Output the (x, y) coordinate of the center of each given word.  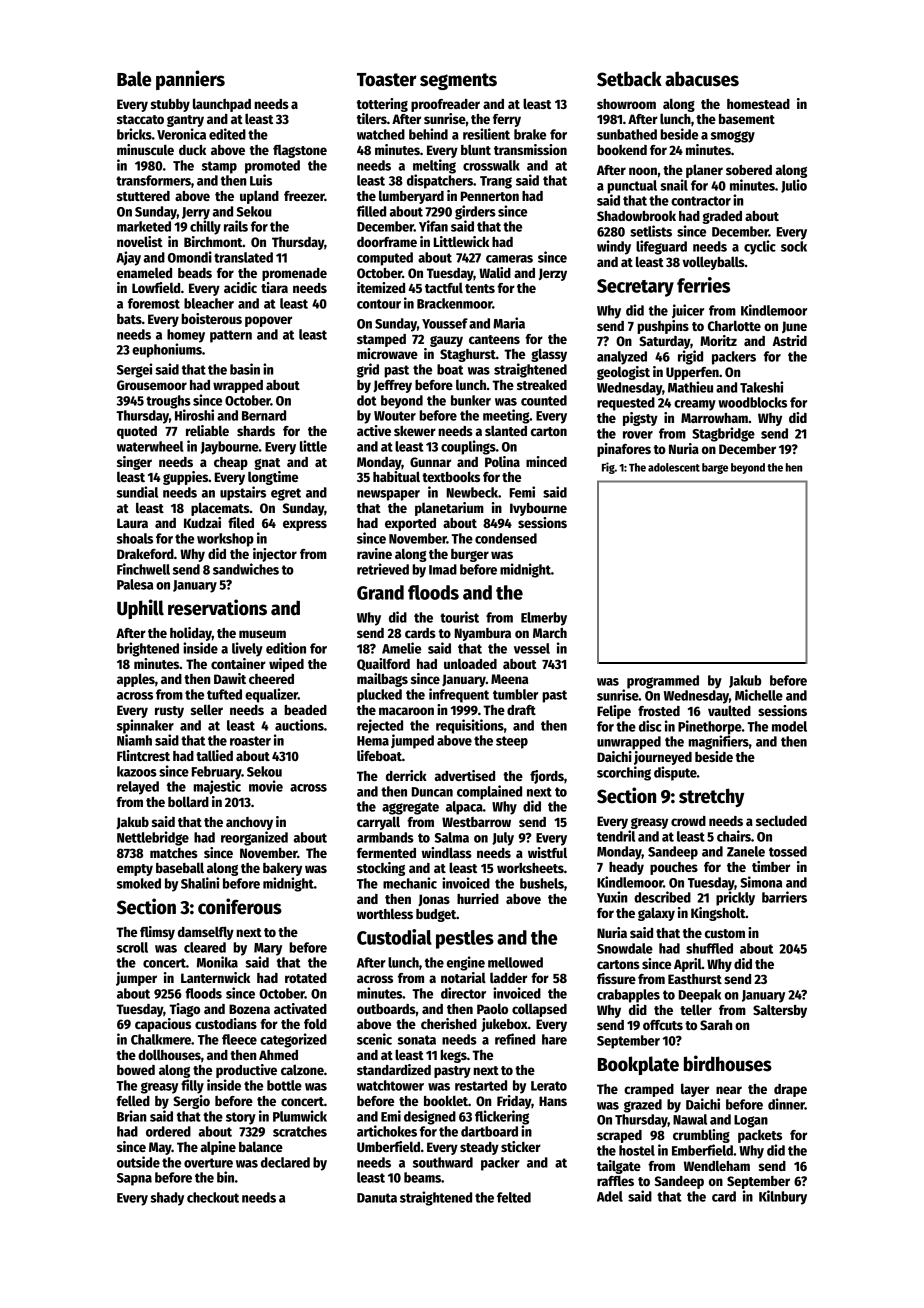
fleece (239, 1039)
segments (458, 81)
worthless (385, 913)
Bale (134, 79)
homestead (758, 104)
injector (275, 555)
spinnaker (145, 726)
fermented (386, 853)
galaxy (656, 914)
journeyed (663, 758)
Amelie (401, 648)
